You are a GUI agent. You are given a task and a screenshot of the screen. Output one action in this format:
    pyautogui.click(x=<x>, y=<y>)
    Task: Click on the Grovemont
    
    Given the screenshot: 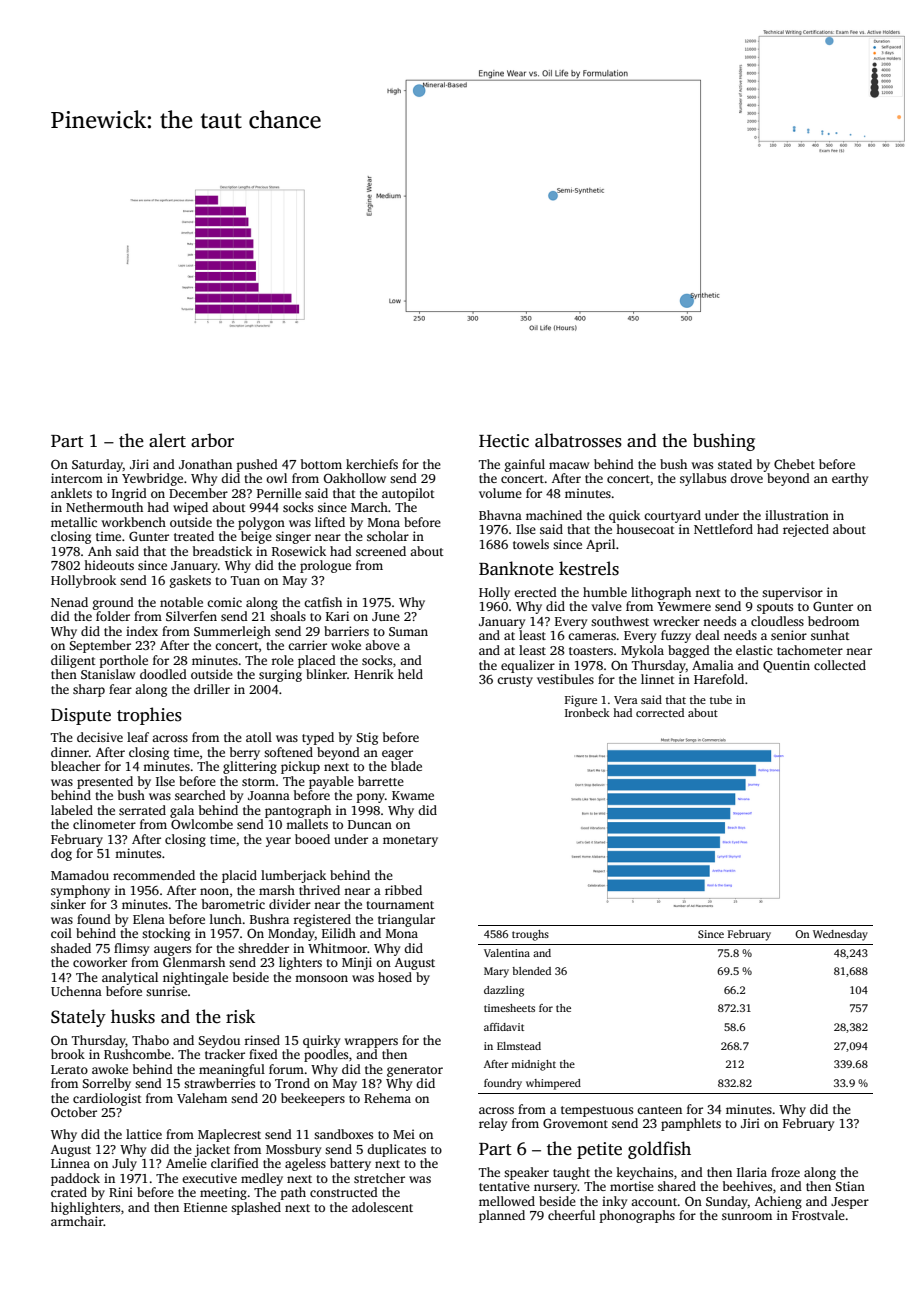 What is the action you would take?
    pyautogui.click(x=575, y=1123)
